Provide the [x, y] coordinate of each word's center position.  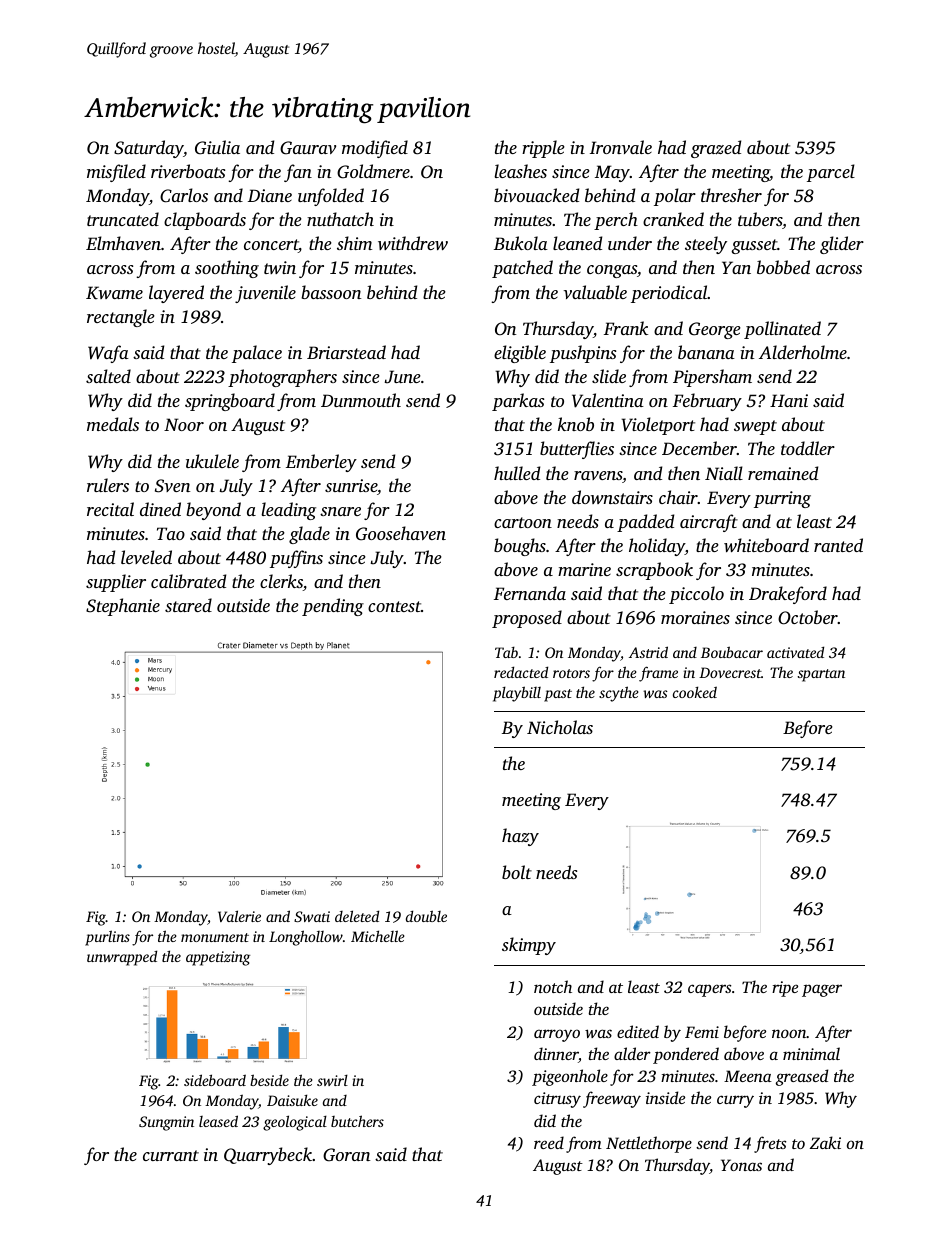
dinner [556, 1053]
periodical [669, 294]
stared [188, 605]
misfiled [116, 173]
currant [171, 1155]
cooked [695, 692]
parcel [831, 173]
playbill [517, 694]
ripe [785, 989]
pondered [686, 1055]
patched [522, 269]
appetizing [218, 958]
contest [394, 606]
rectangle [121, 318]
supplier [116, 583]
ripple [543, 149]
